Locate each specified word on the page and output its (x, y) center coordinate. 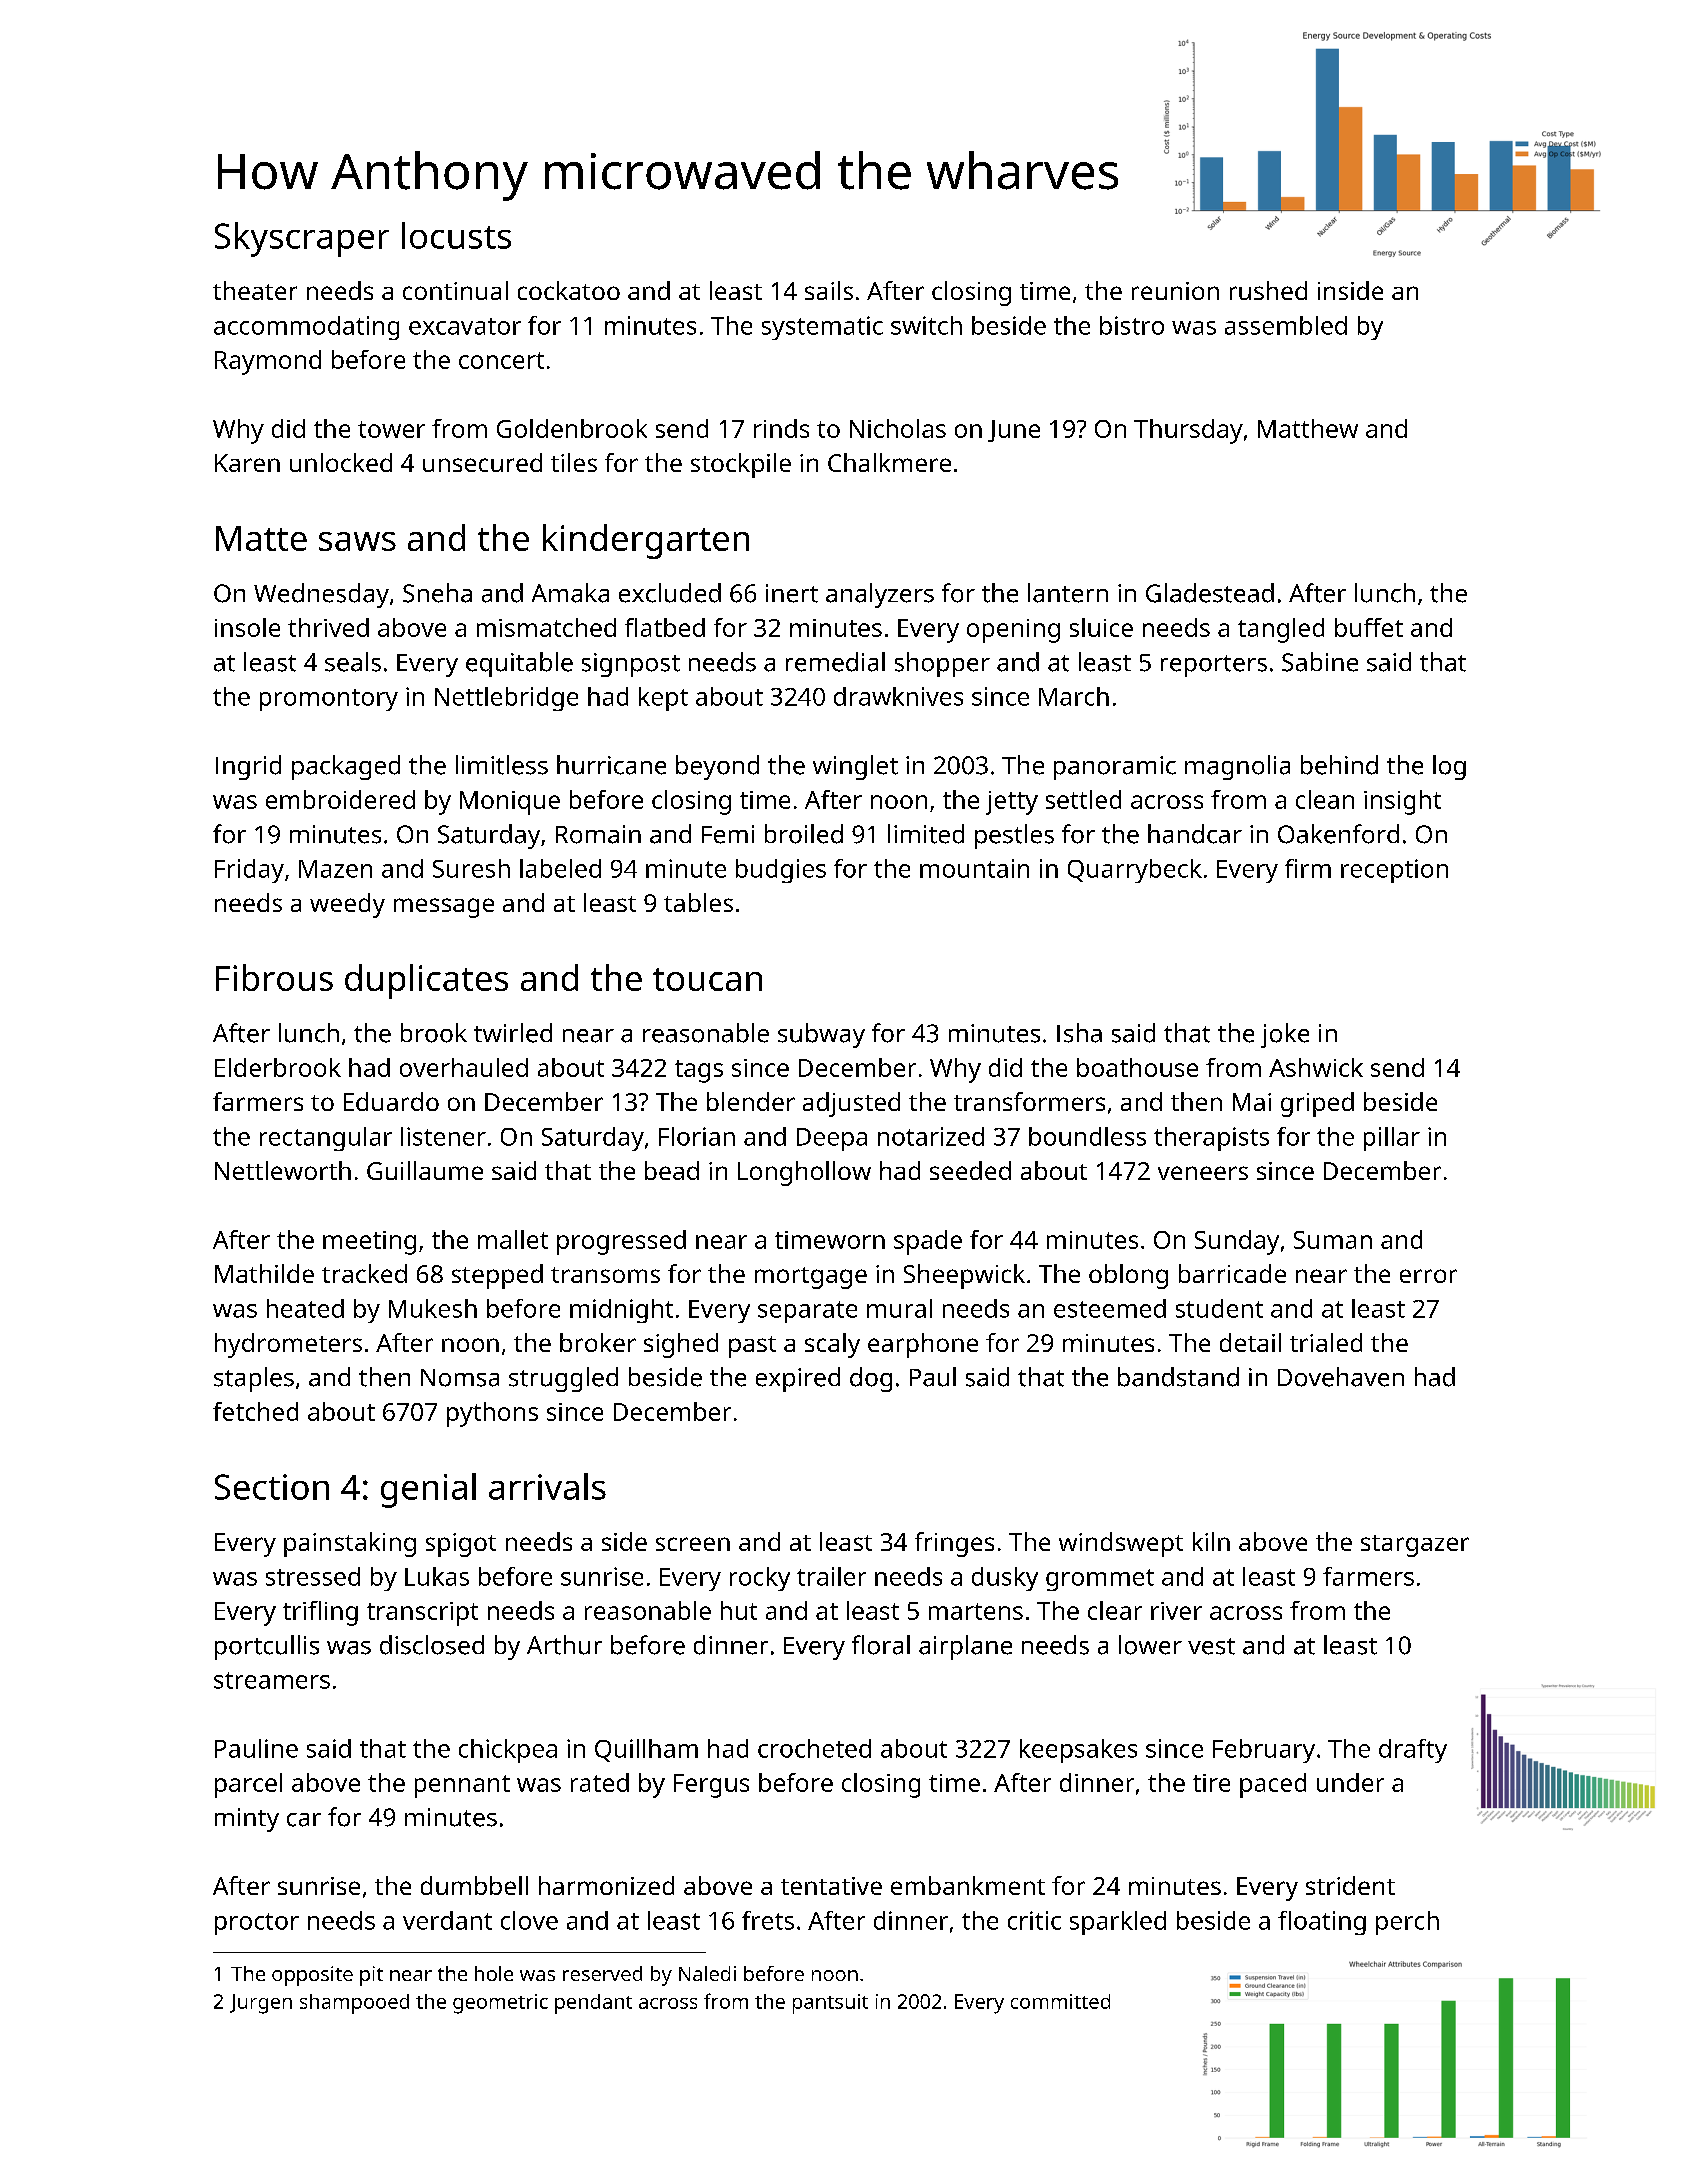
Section (272, 1487)
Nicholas (898, 428)
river (1176, 1611)
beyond (717, 767)
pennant (462, 1786)
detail (1250, 1342)
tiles (574, 462)
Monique (510, 803)
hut (739, 1610)
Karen (247, 463)
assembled (1286, 325)
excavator (465, 326)
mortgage (811, 1278)
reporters (1214, 666)
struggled (563, 1379)
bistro (1132, 325)
